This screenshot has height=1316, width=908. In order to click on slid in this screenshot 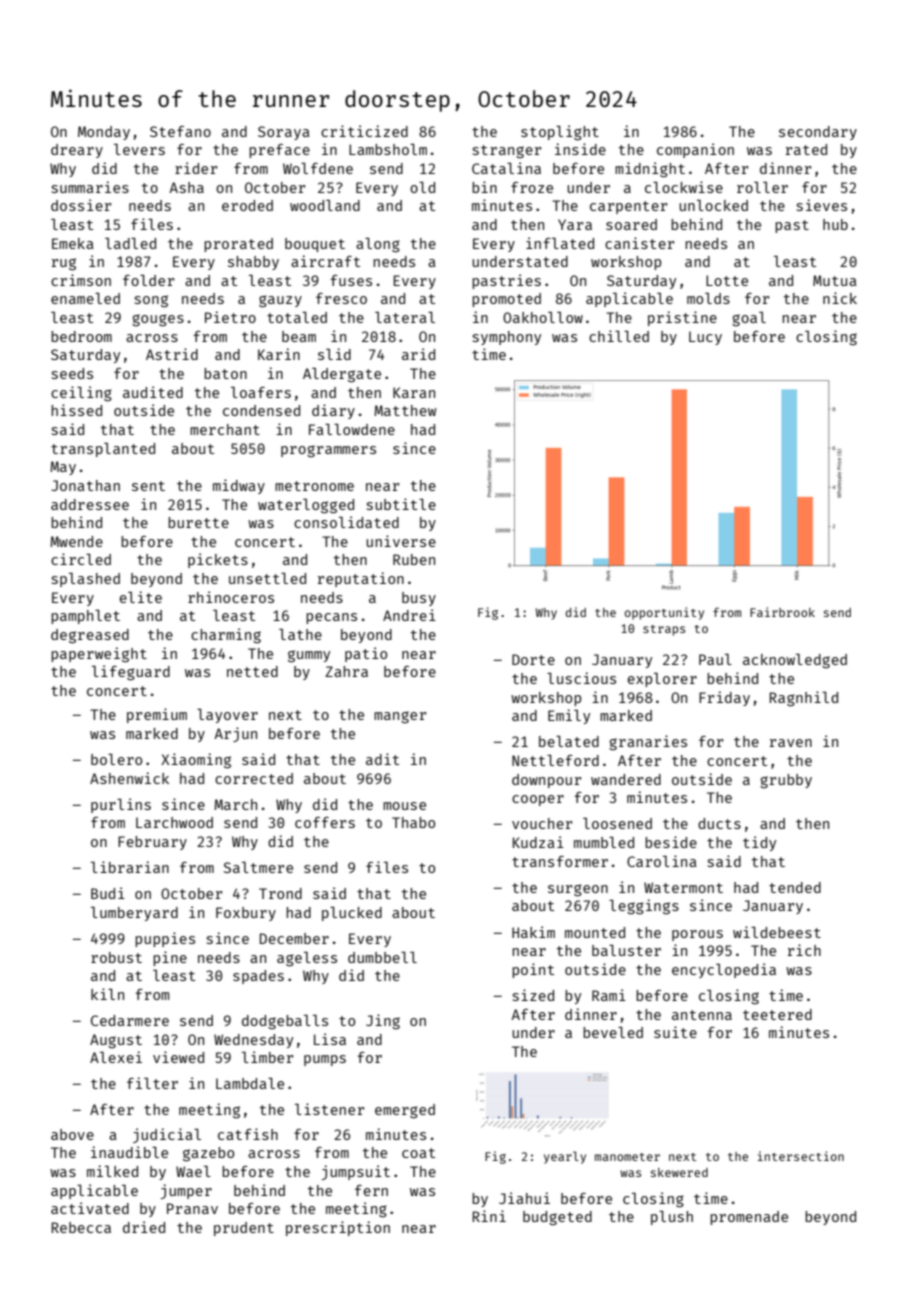, I will do `click(334, 354)`.
